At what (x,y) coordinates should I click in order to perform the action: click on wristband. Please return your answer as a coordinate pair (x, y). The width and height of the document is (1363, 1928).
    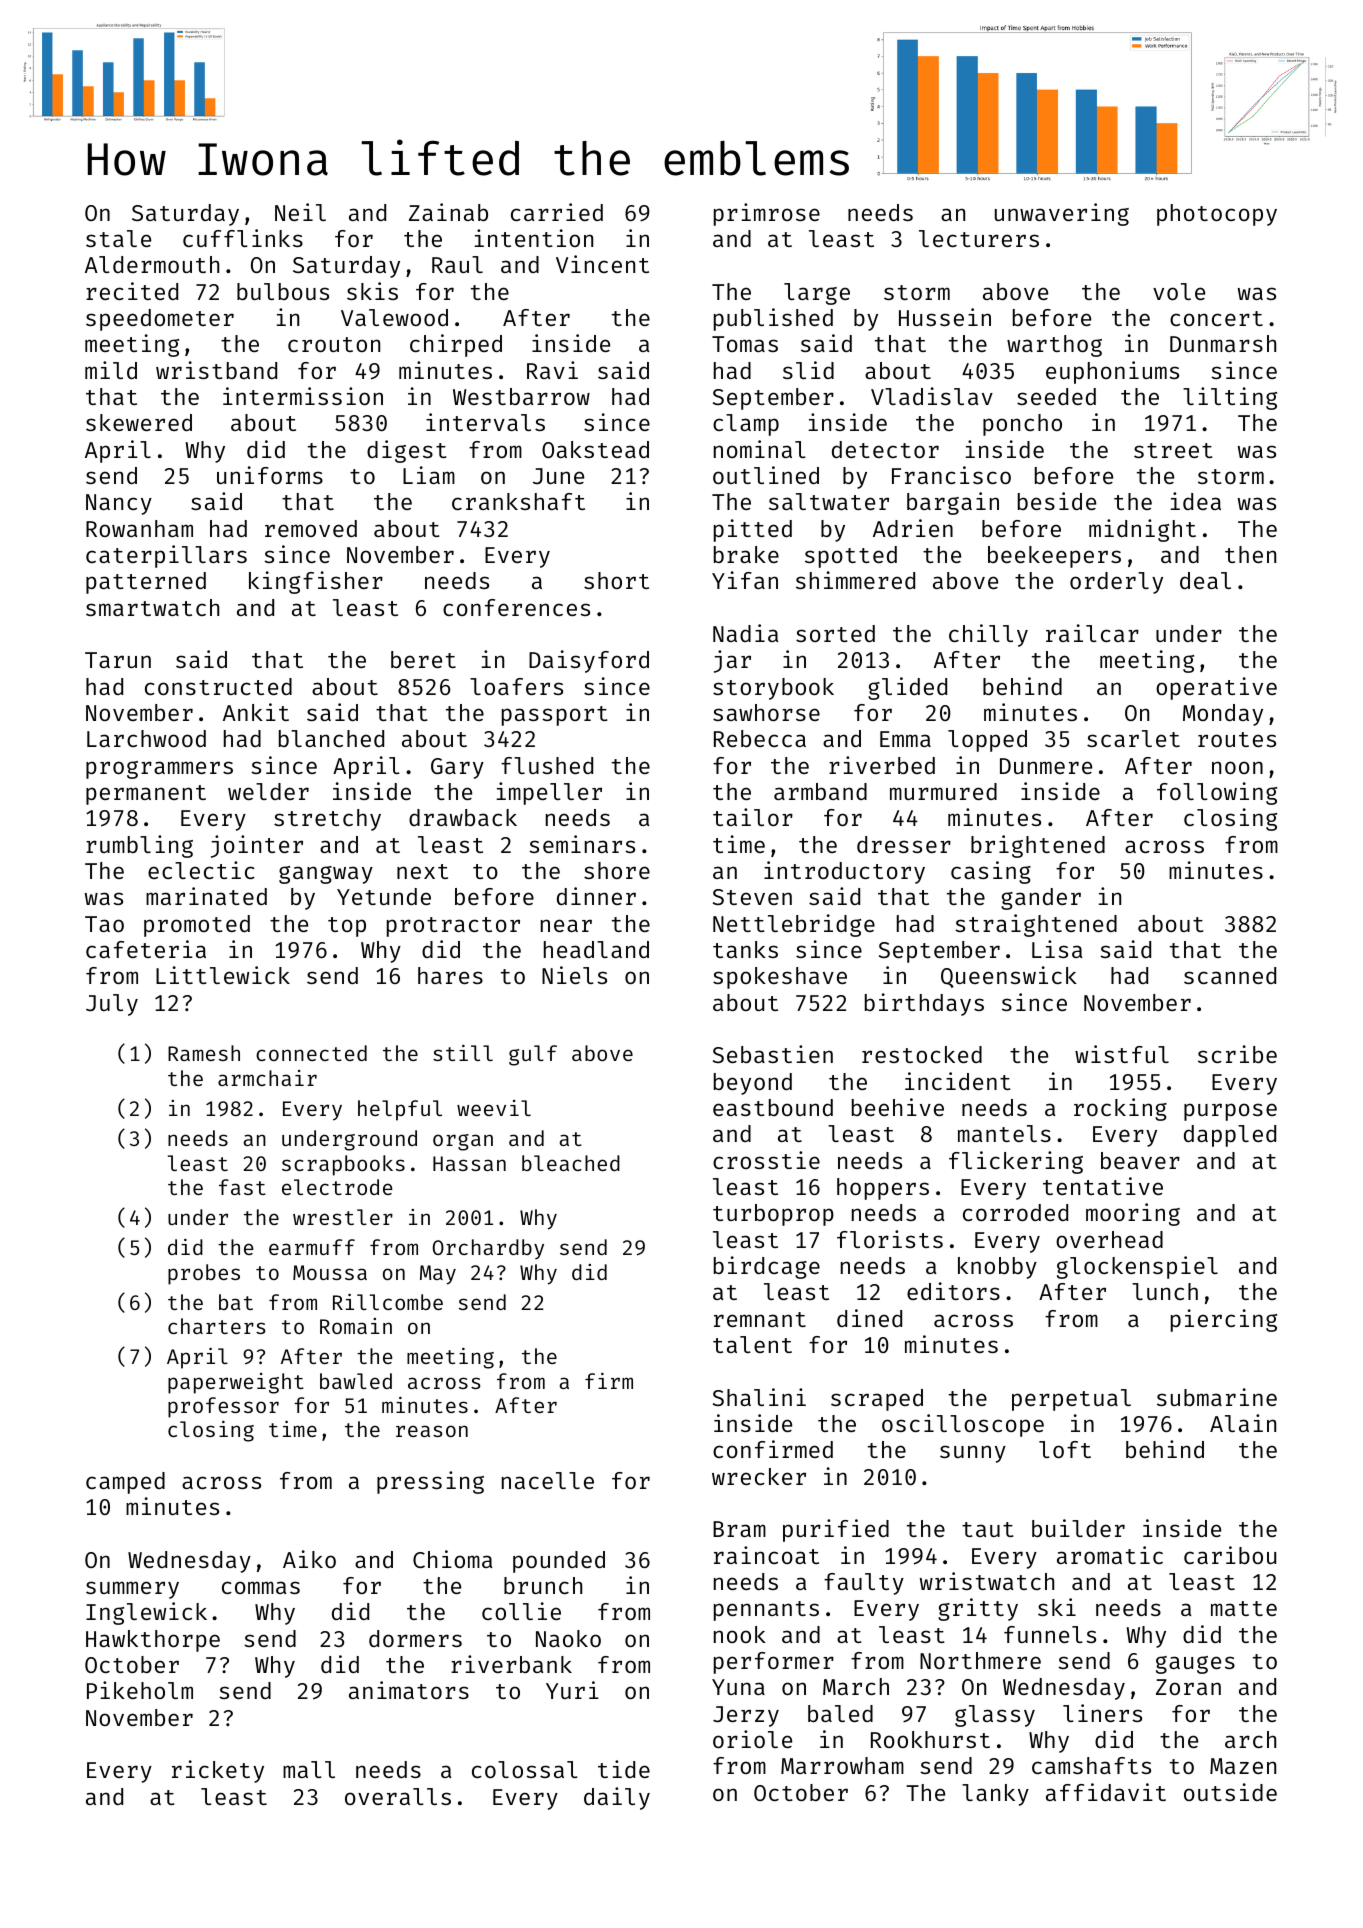
    Looking at the image, I should click on (216, 370).
